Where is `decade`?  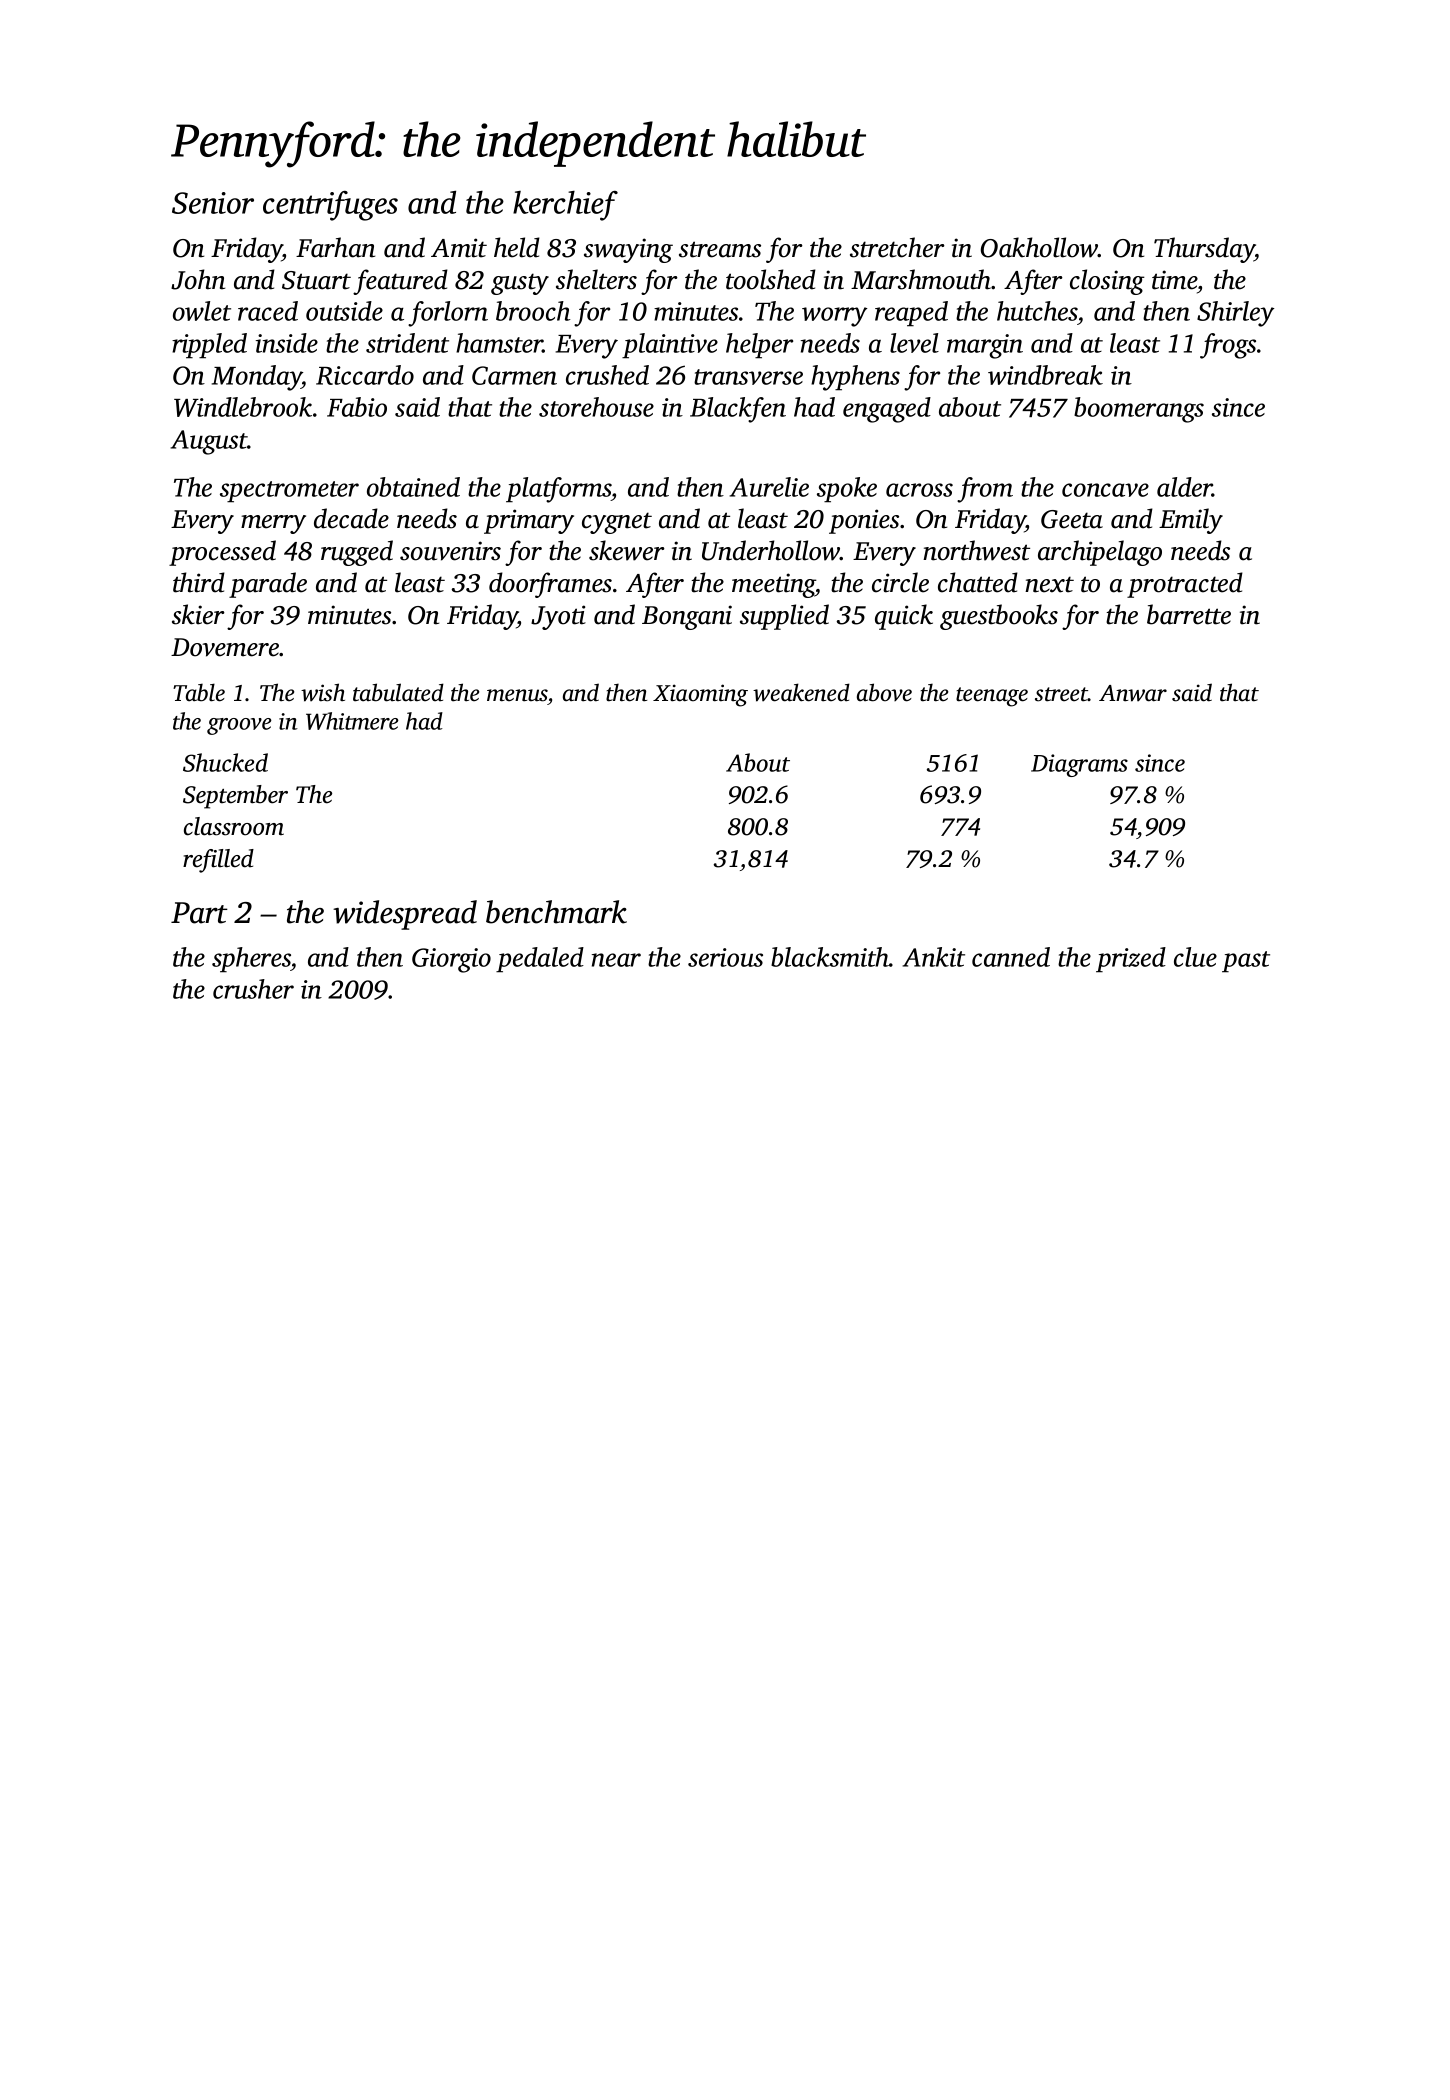
decade is located at coordinates (351, 518).
